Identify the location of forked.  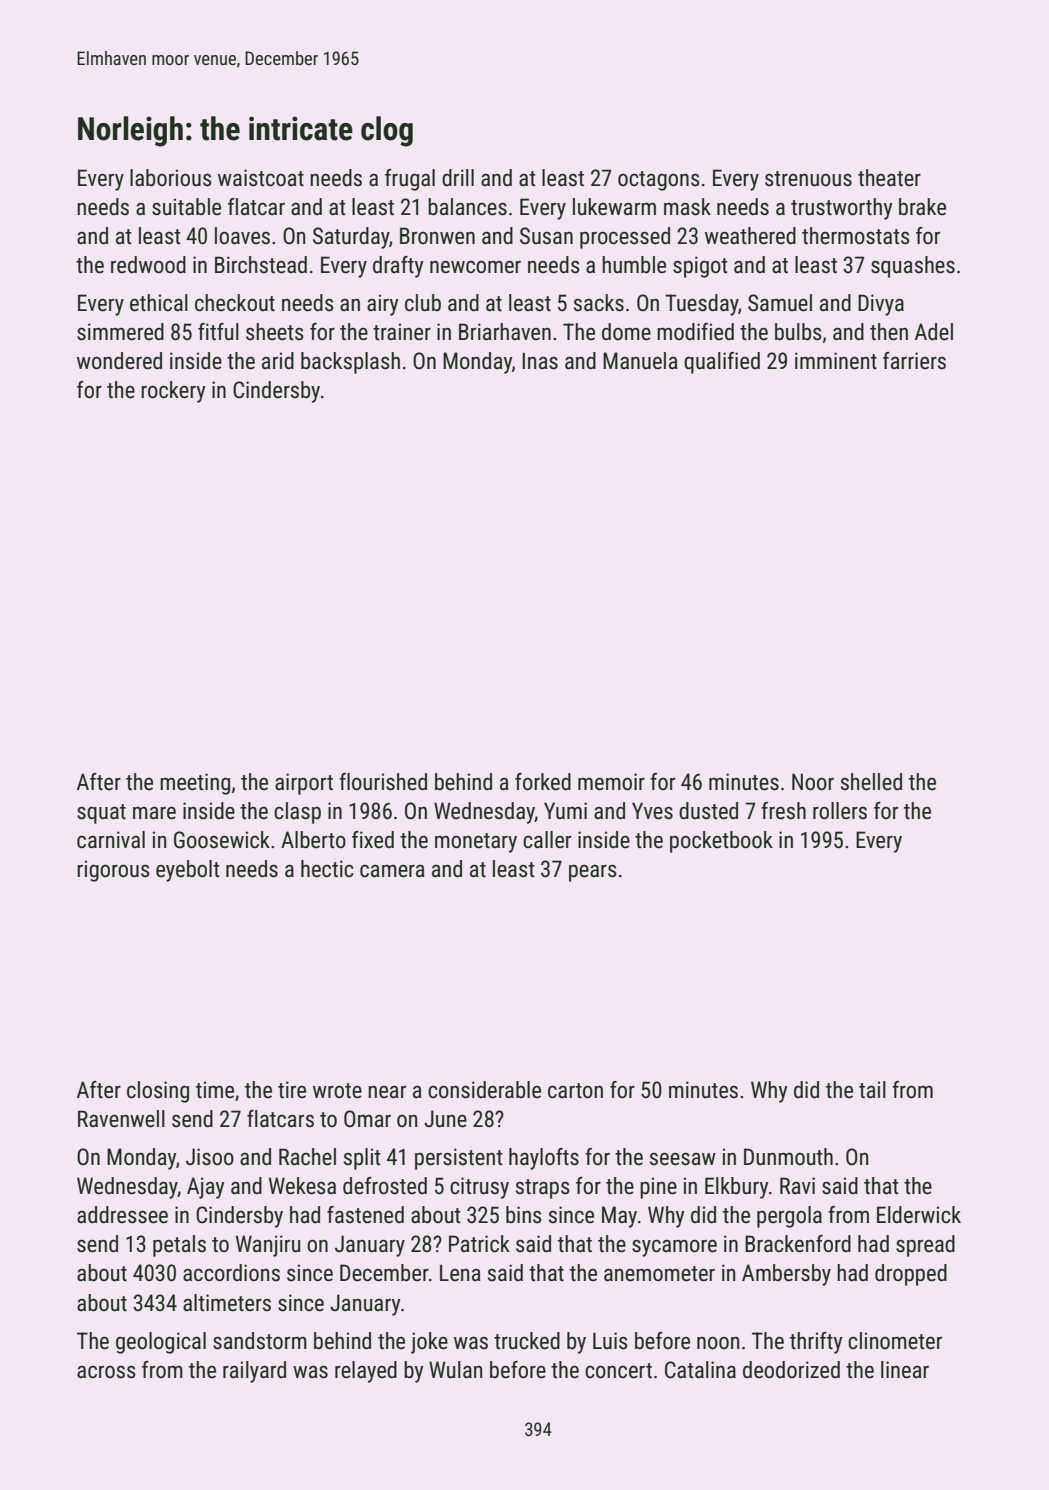
(543, 782).
